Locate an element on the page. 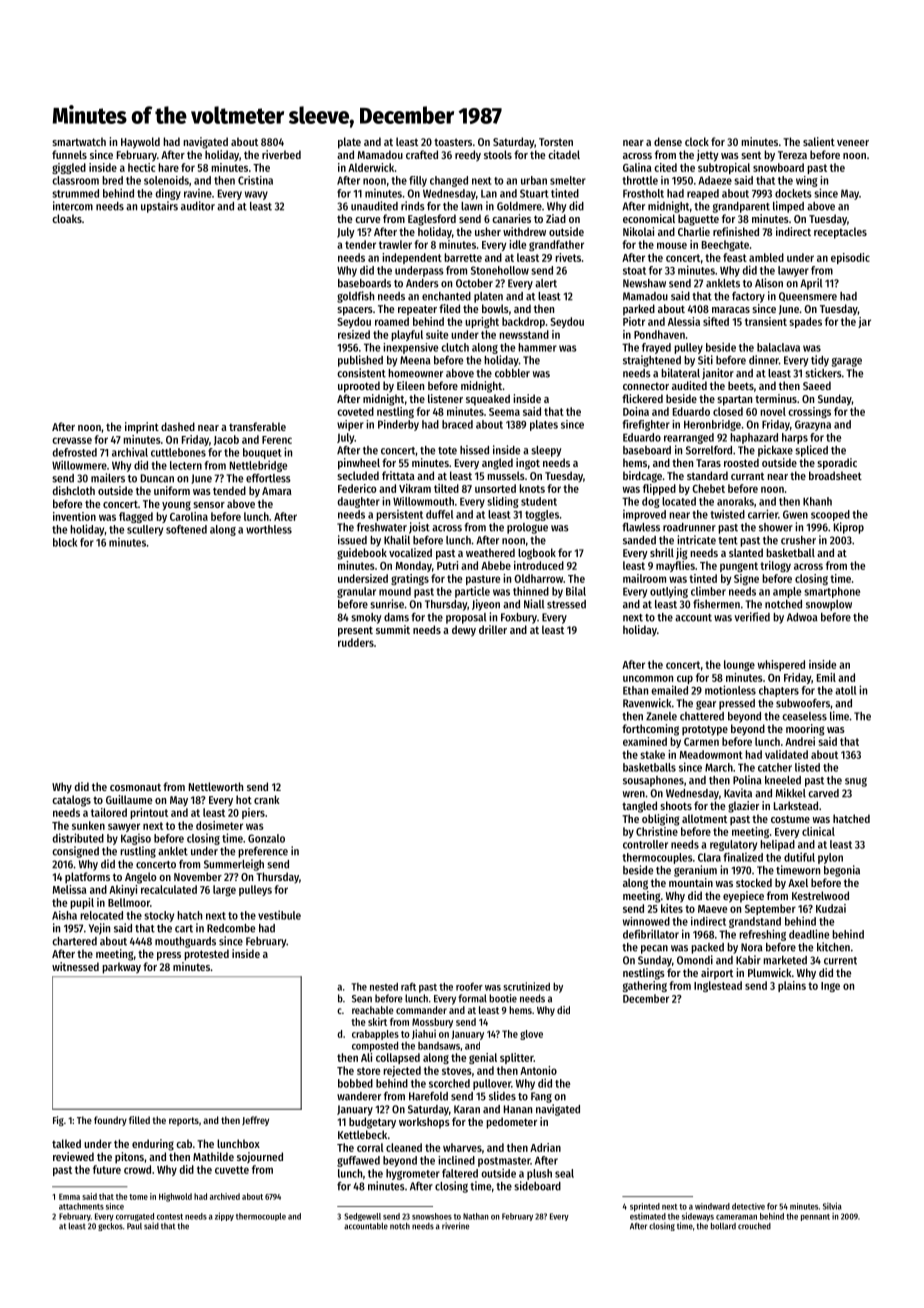  funnels is located at coordinates (69, 154).
